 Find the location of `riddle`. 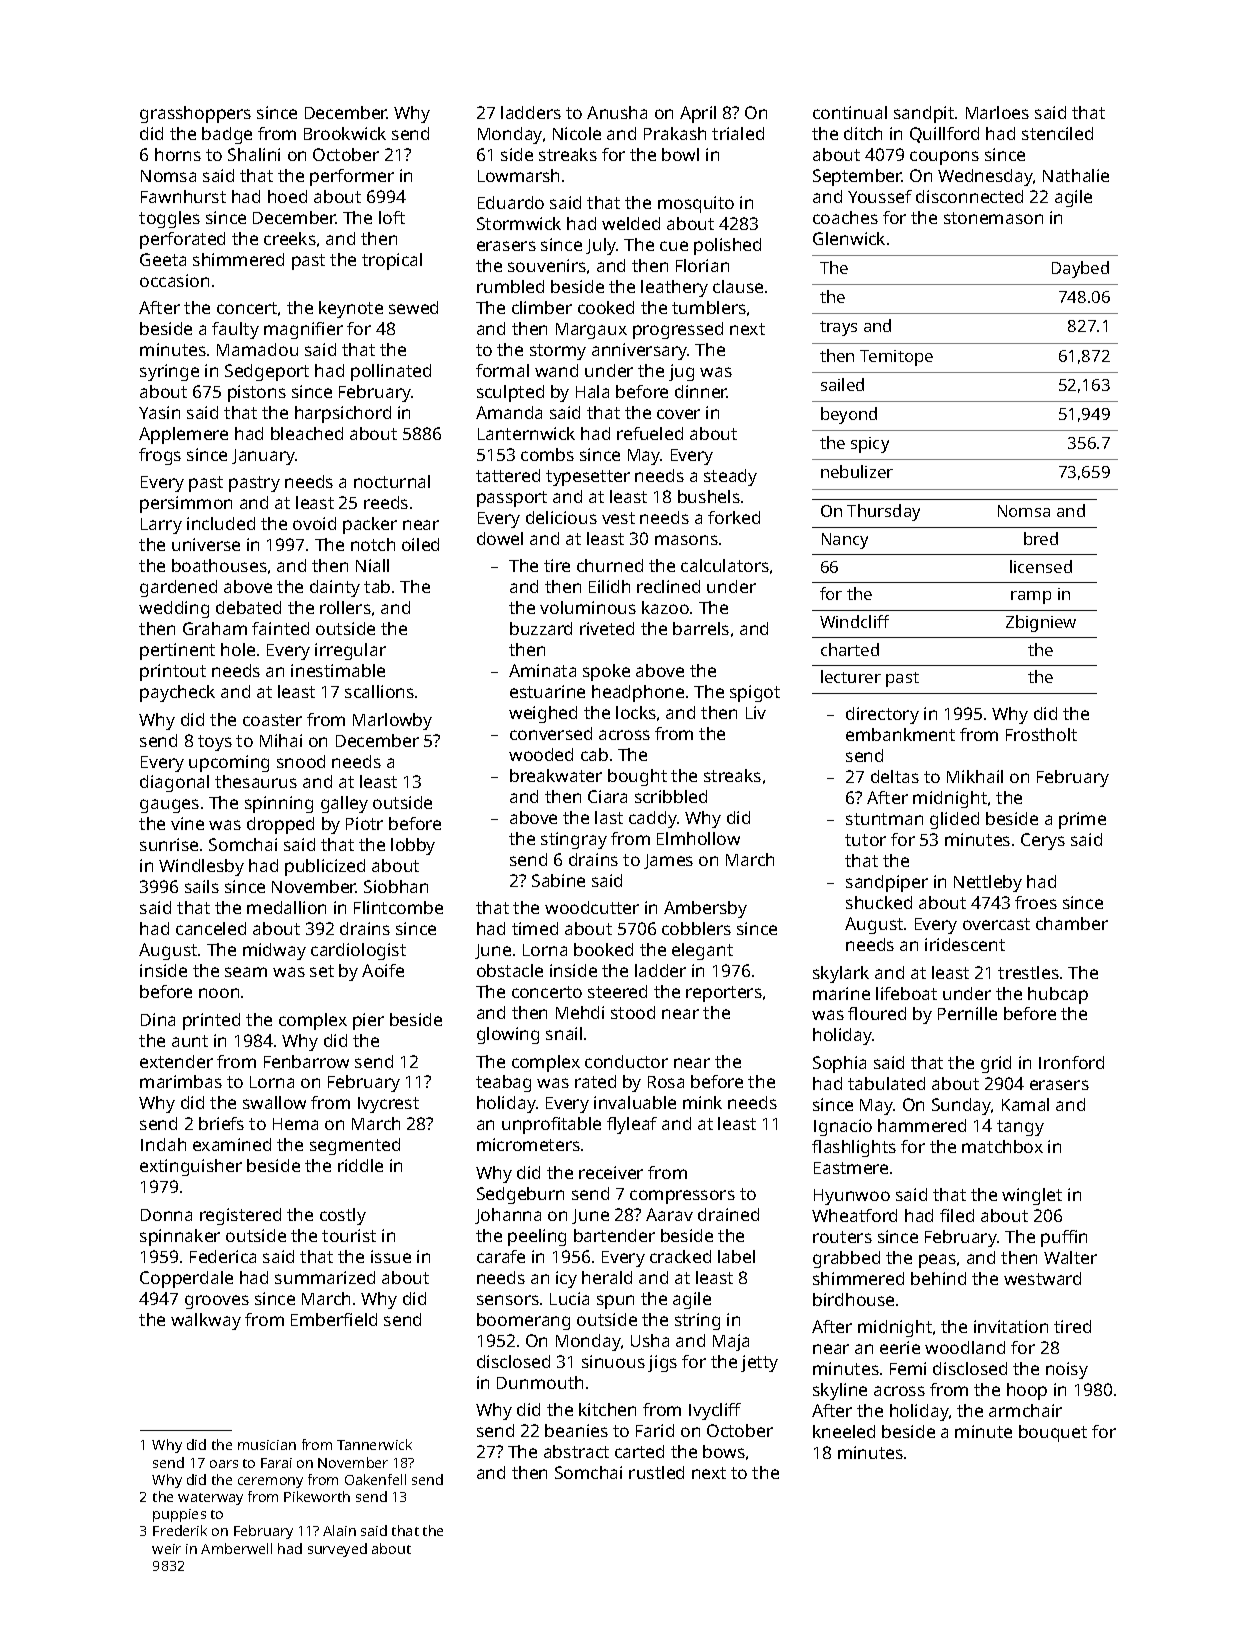

riddle is located at coordinates (360, 1165).
